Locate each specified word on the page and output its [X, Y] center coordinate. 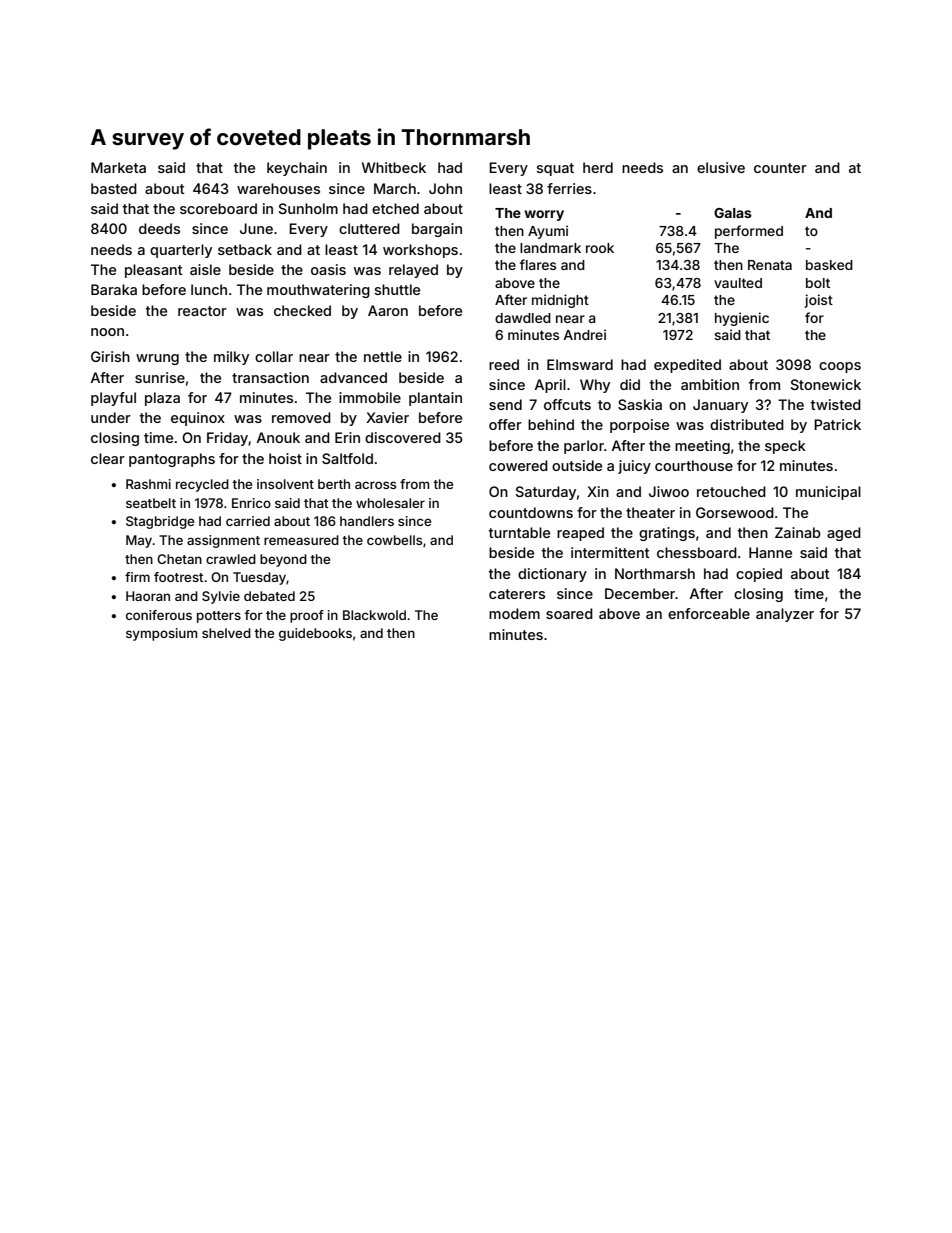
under [111, 417]
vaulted [738, 283]
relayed [413, 271]
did [630, 384]
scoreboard [218, 208]
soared [569, 613]
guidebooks [315, 634]
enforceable [709, 613]
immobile [370, 397]
